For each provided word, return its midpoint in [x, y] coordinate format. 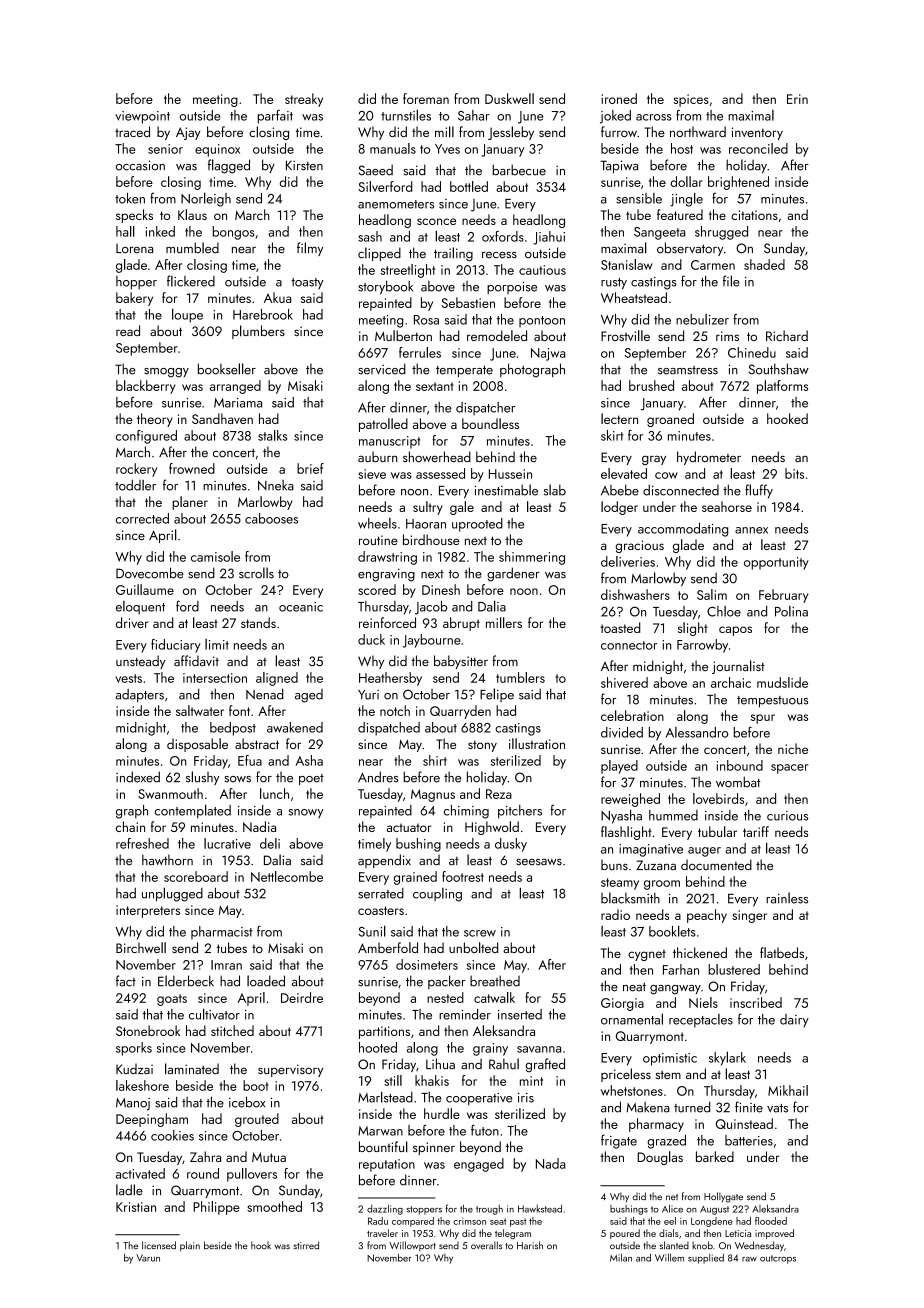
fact [126, 981]
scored [377, 589]
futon [485, 1130]
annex [751, 530]
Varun [148, 1258]
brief [310, 468]
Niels [703, 1002]
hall [125, 231]
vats [777, 1108]
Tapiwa [619, 166]
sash [370, 236]
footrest [463, 876]
